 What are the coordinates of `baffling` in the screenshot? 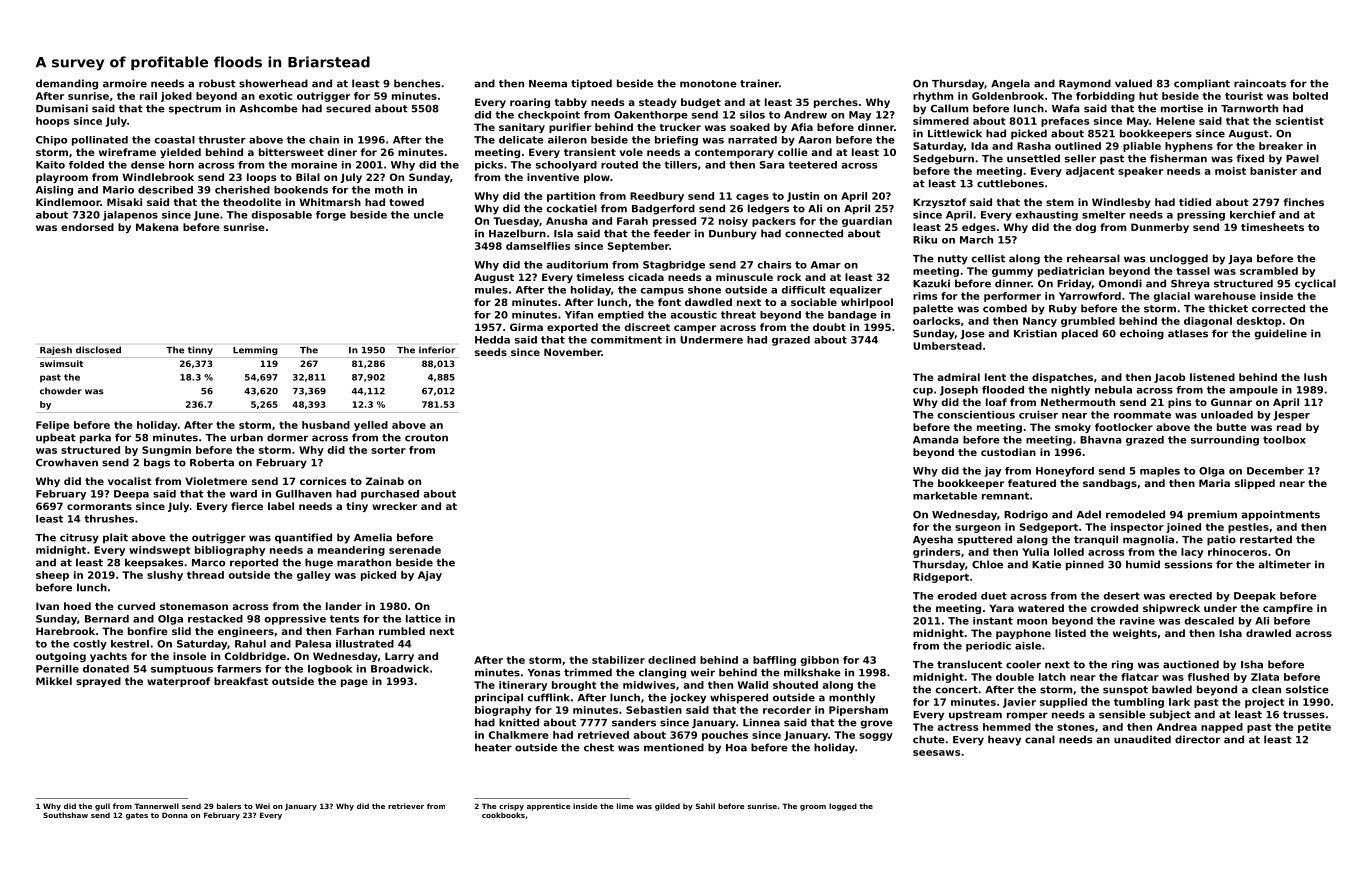 It's located at (774, 661).
